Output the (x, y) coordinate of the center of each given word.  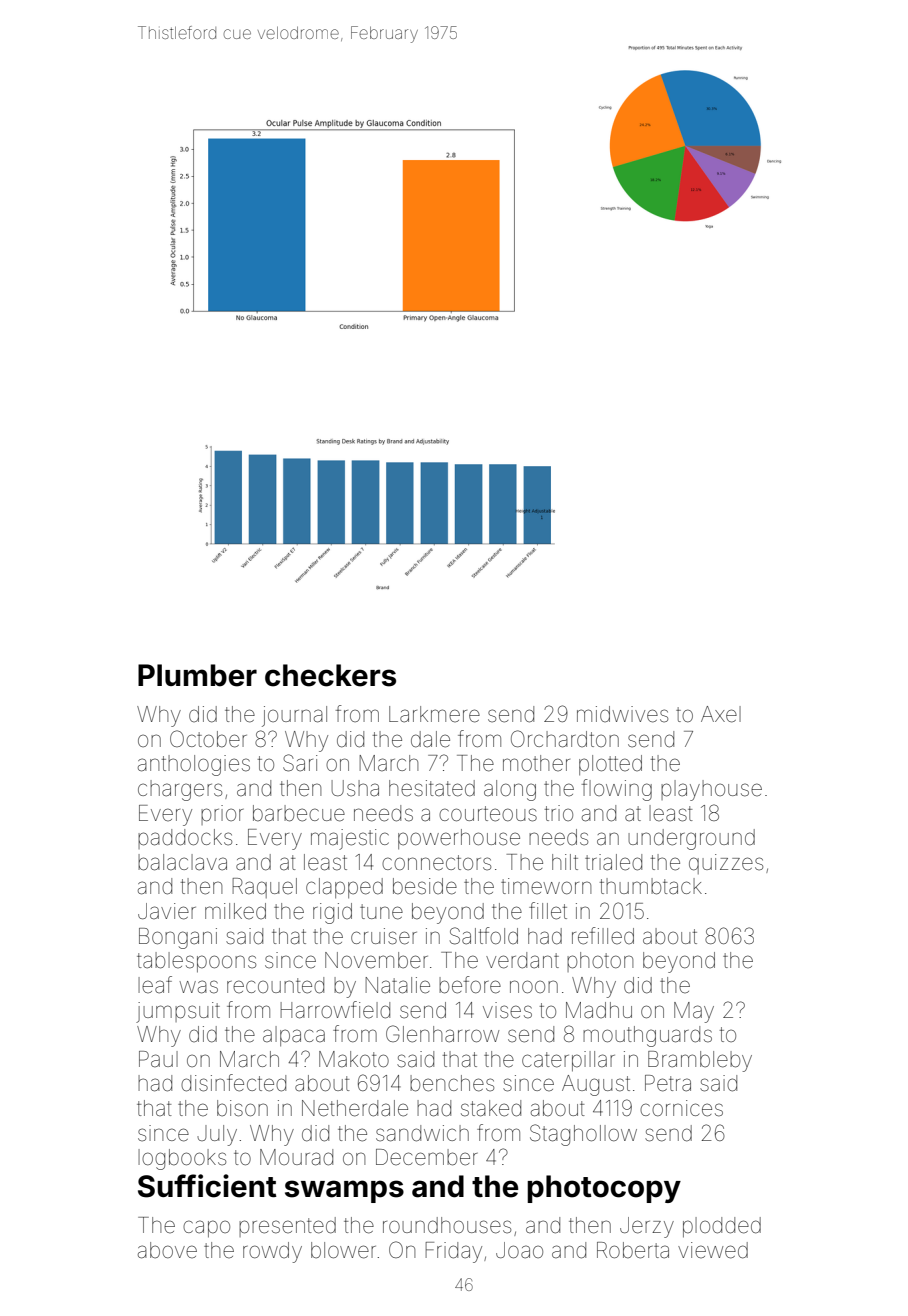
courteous (488, 814)
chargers (180, 790)
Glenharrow (442, 1034)
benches (452, 1083)
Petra (668, 1083)
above (167, 1250)
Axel (721, 714)
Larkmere (434, 714)
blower (343, 1250)
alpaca (294, 1036)
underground (691, 839)
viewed (713, 1250)
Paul (158, 1059)
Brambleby (700, 1061)
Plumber (197, 675)
